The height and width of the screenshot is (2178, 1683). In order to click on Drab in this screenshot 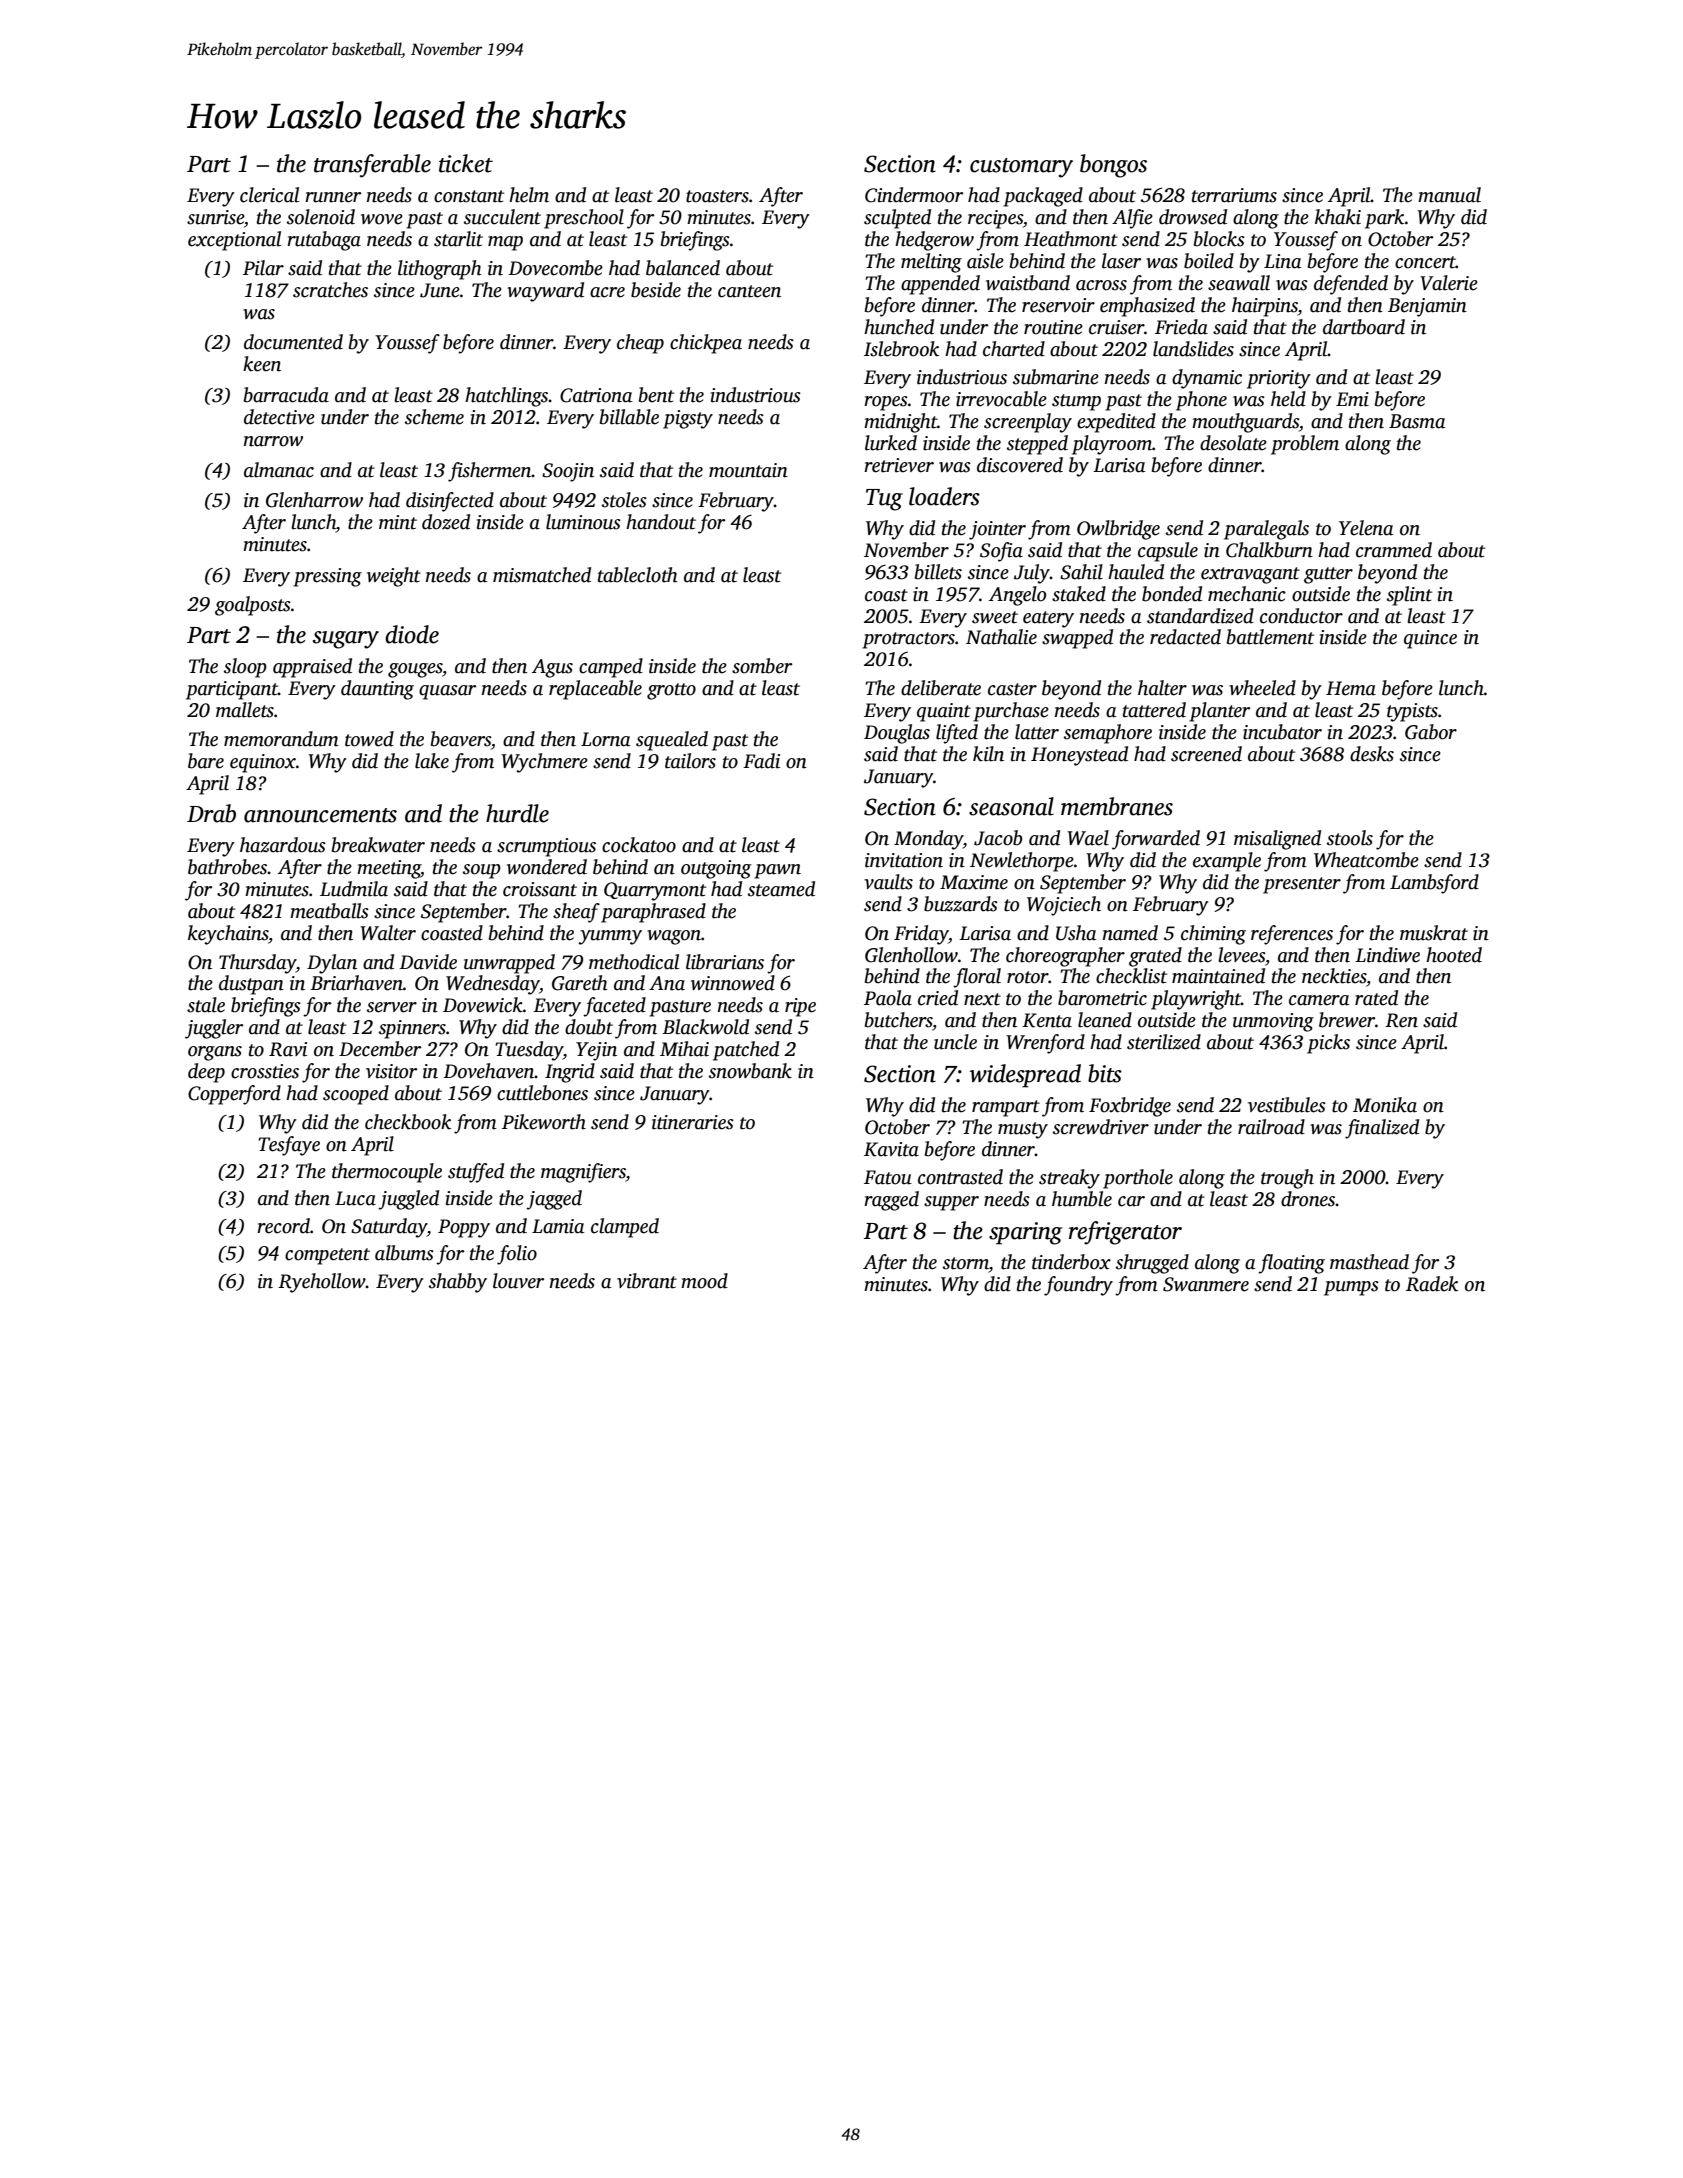, I will do `click(211, 813)`.
